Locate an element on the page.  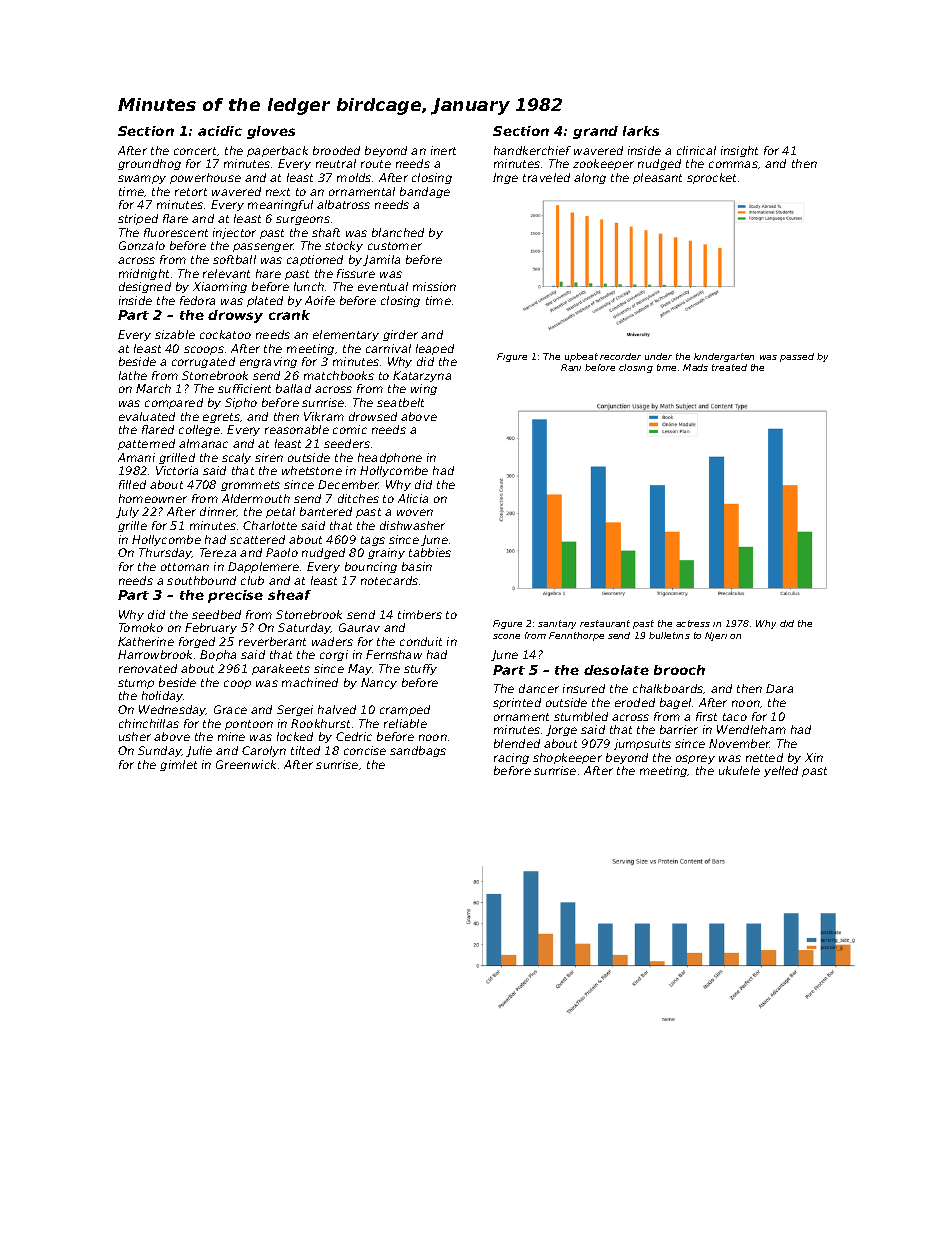
inert is located at coordinates (443, 150).
